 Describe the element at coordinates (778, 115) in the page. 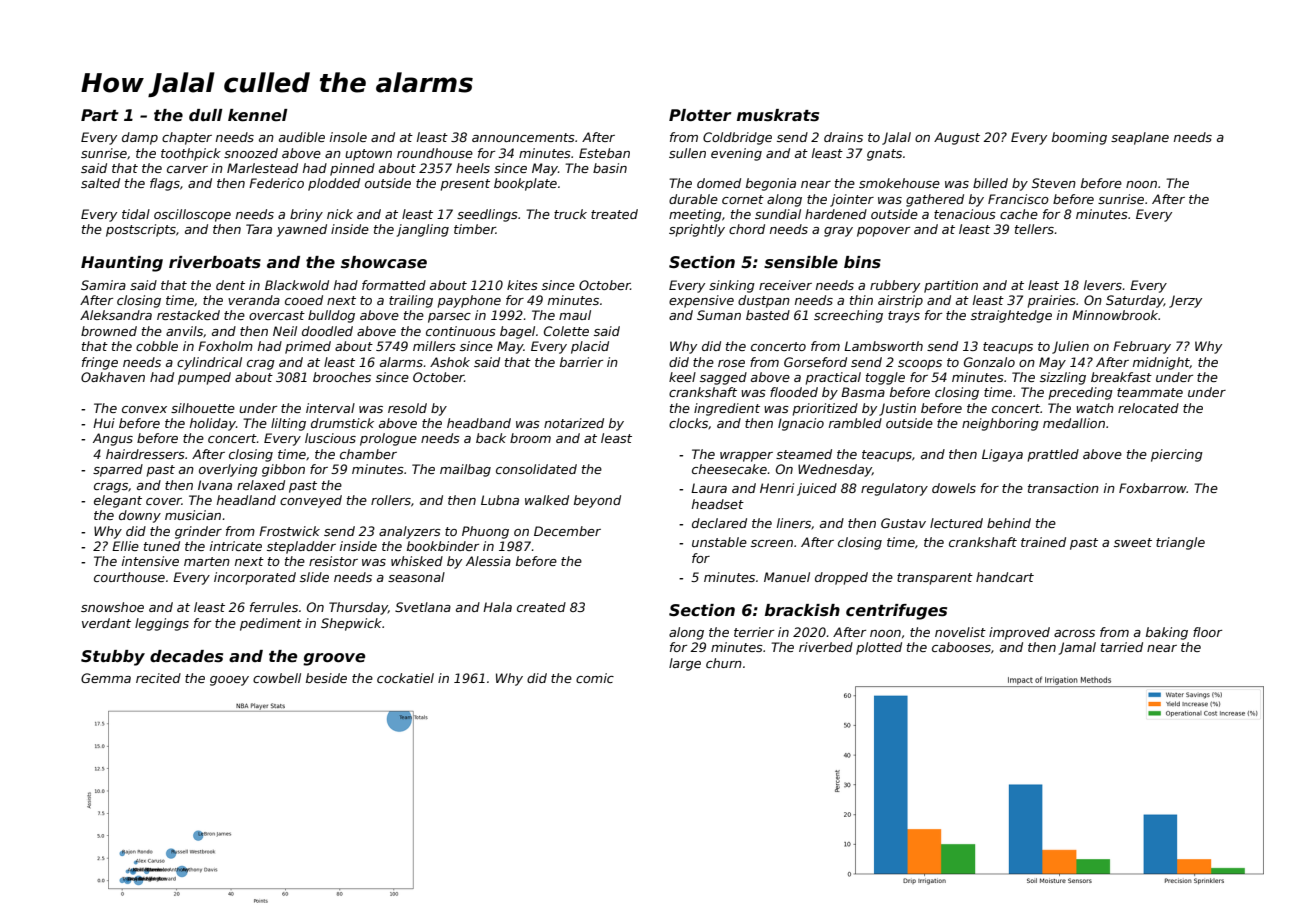

I see `muskrats` at that location.
